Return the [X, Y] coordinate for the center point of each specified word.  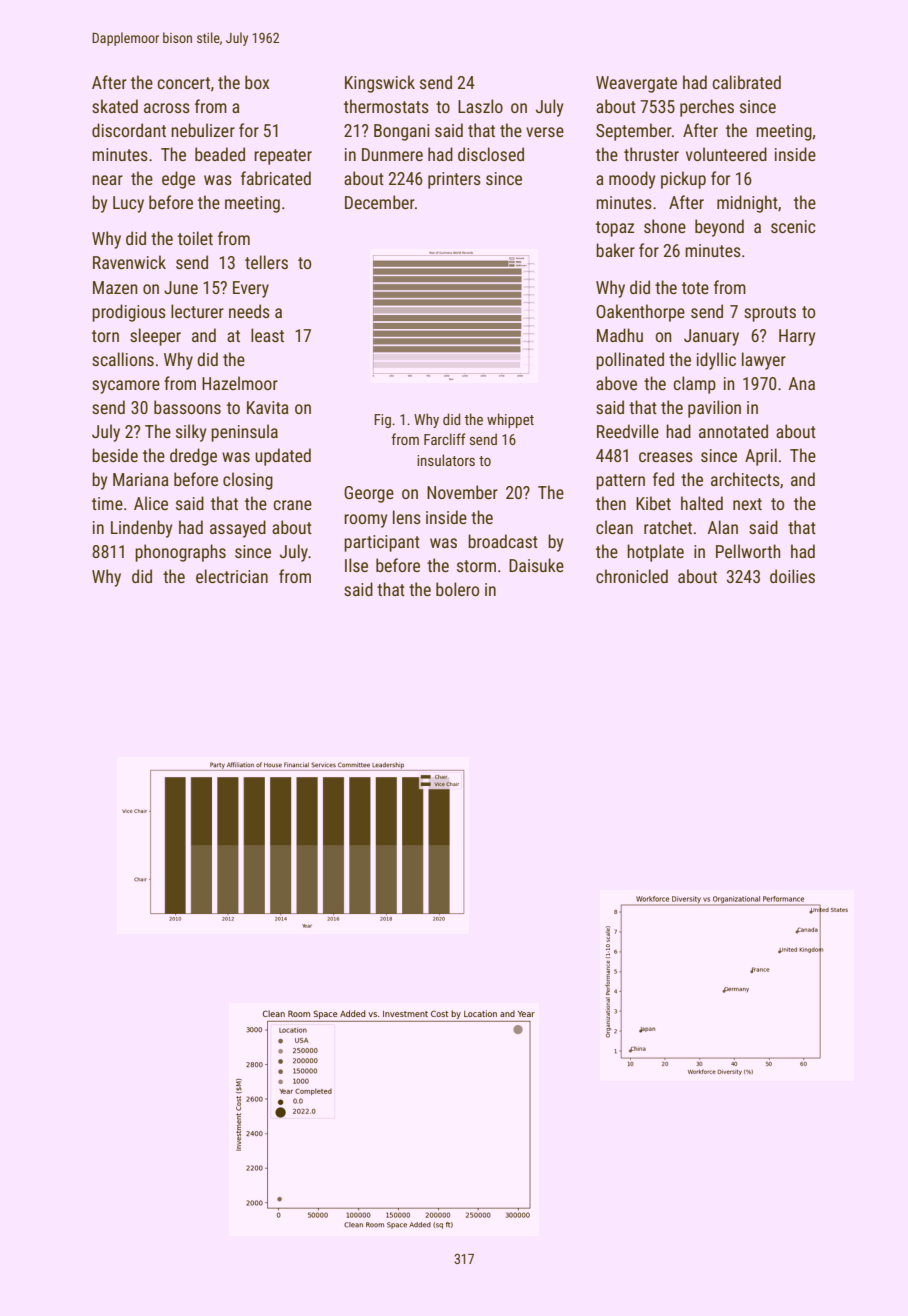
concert [184, 83]
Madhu [620, 335]
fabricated [276, 178]
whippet [510, 420]
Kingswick [380, 84]
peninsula [244, 433]
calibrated [747, 82]
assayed [238, 529]
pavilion [714, 409]
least [267, 335]
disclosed [491, 154]
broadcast [503, 541]
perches [707, 108]
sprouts [770, 314]
